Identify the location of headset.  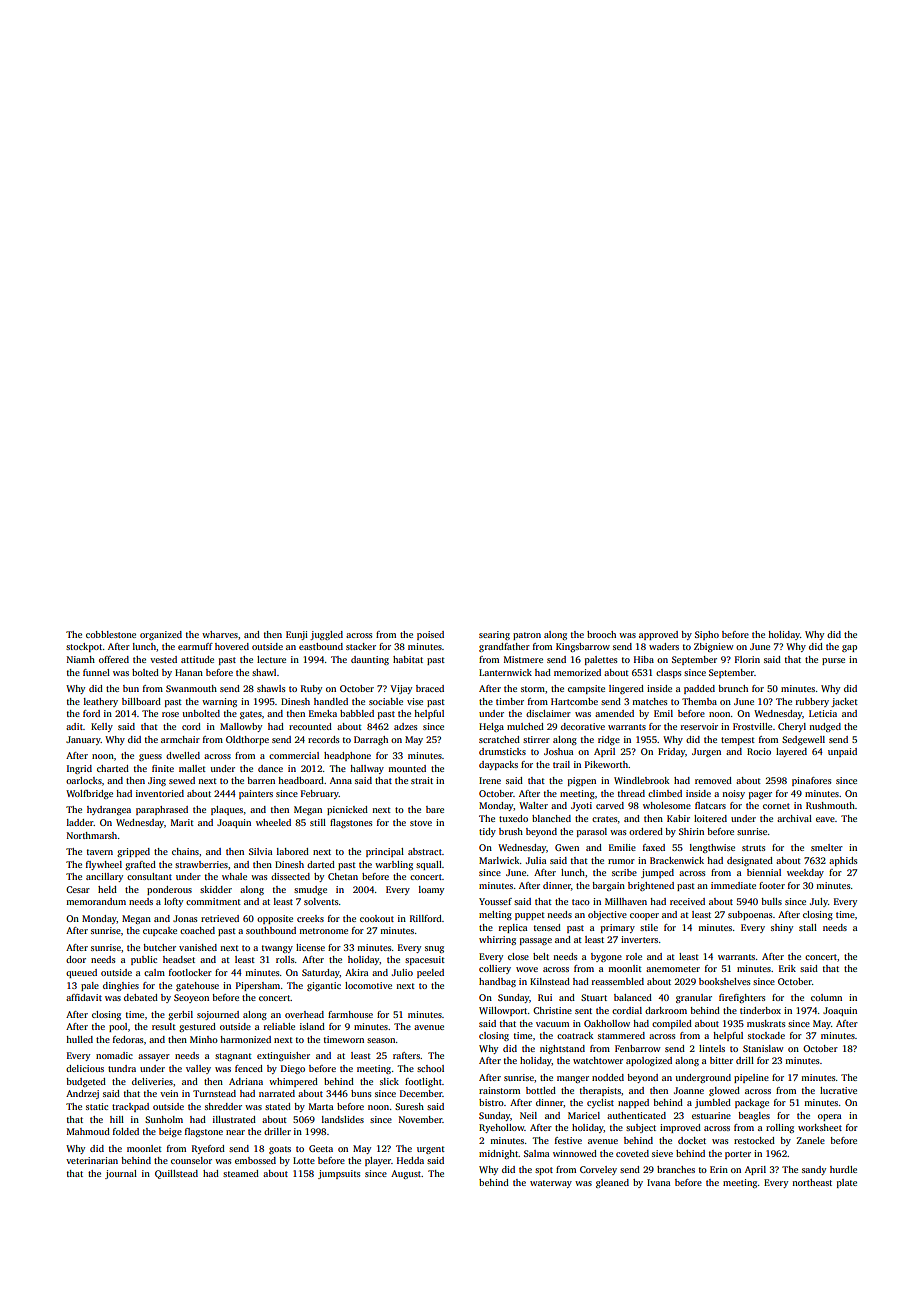
(179, 959).
